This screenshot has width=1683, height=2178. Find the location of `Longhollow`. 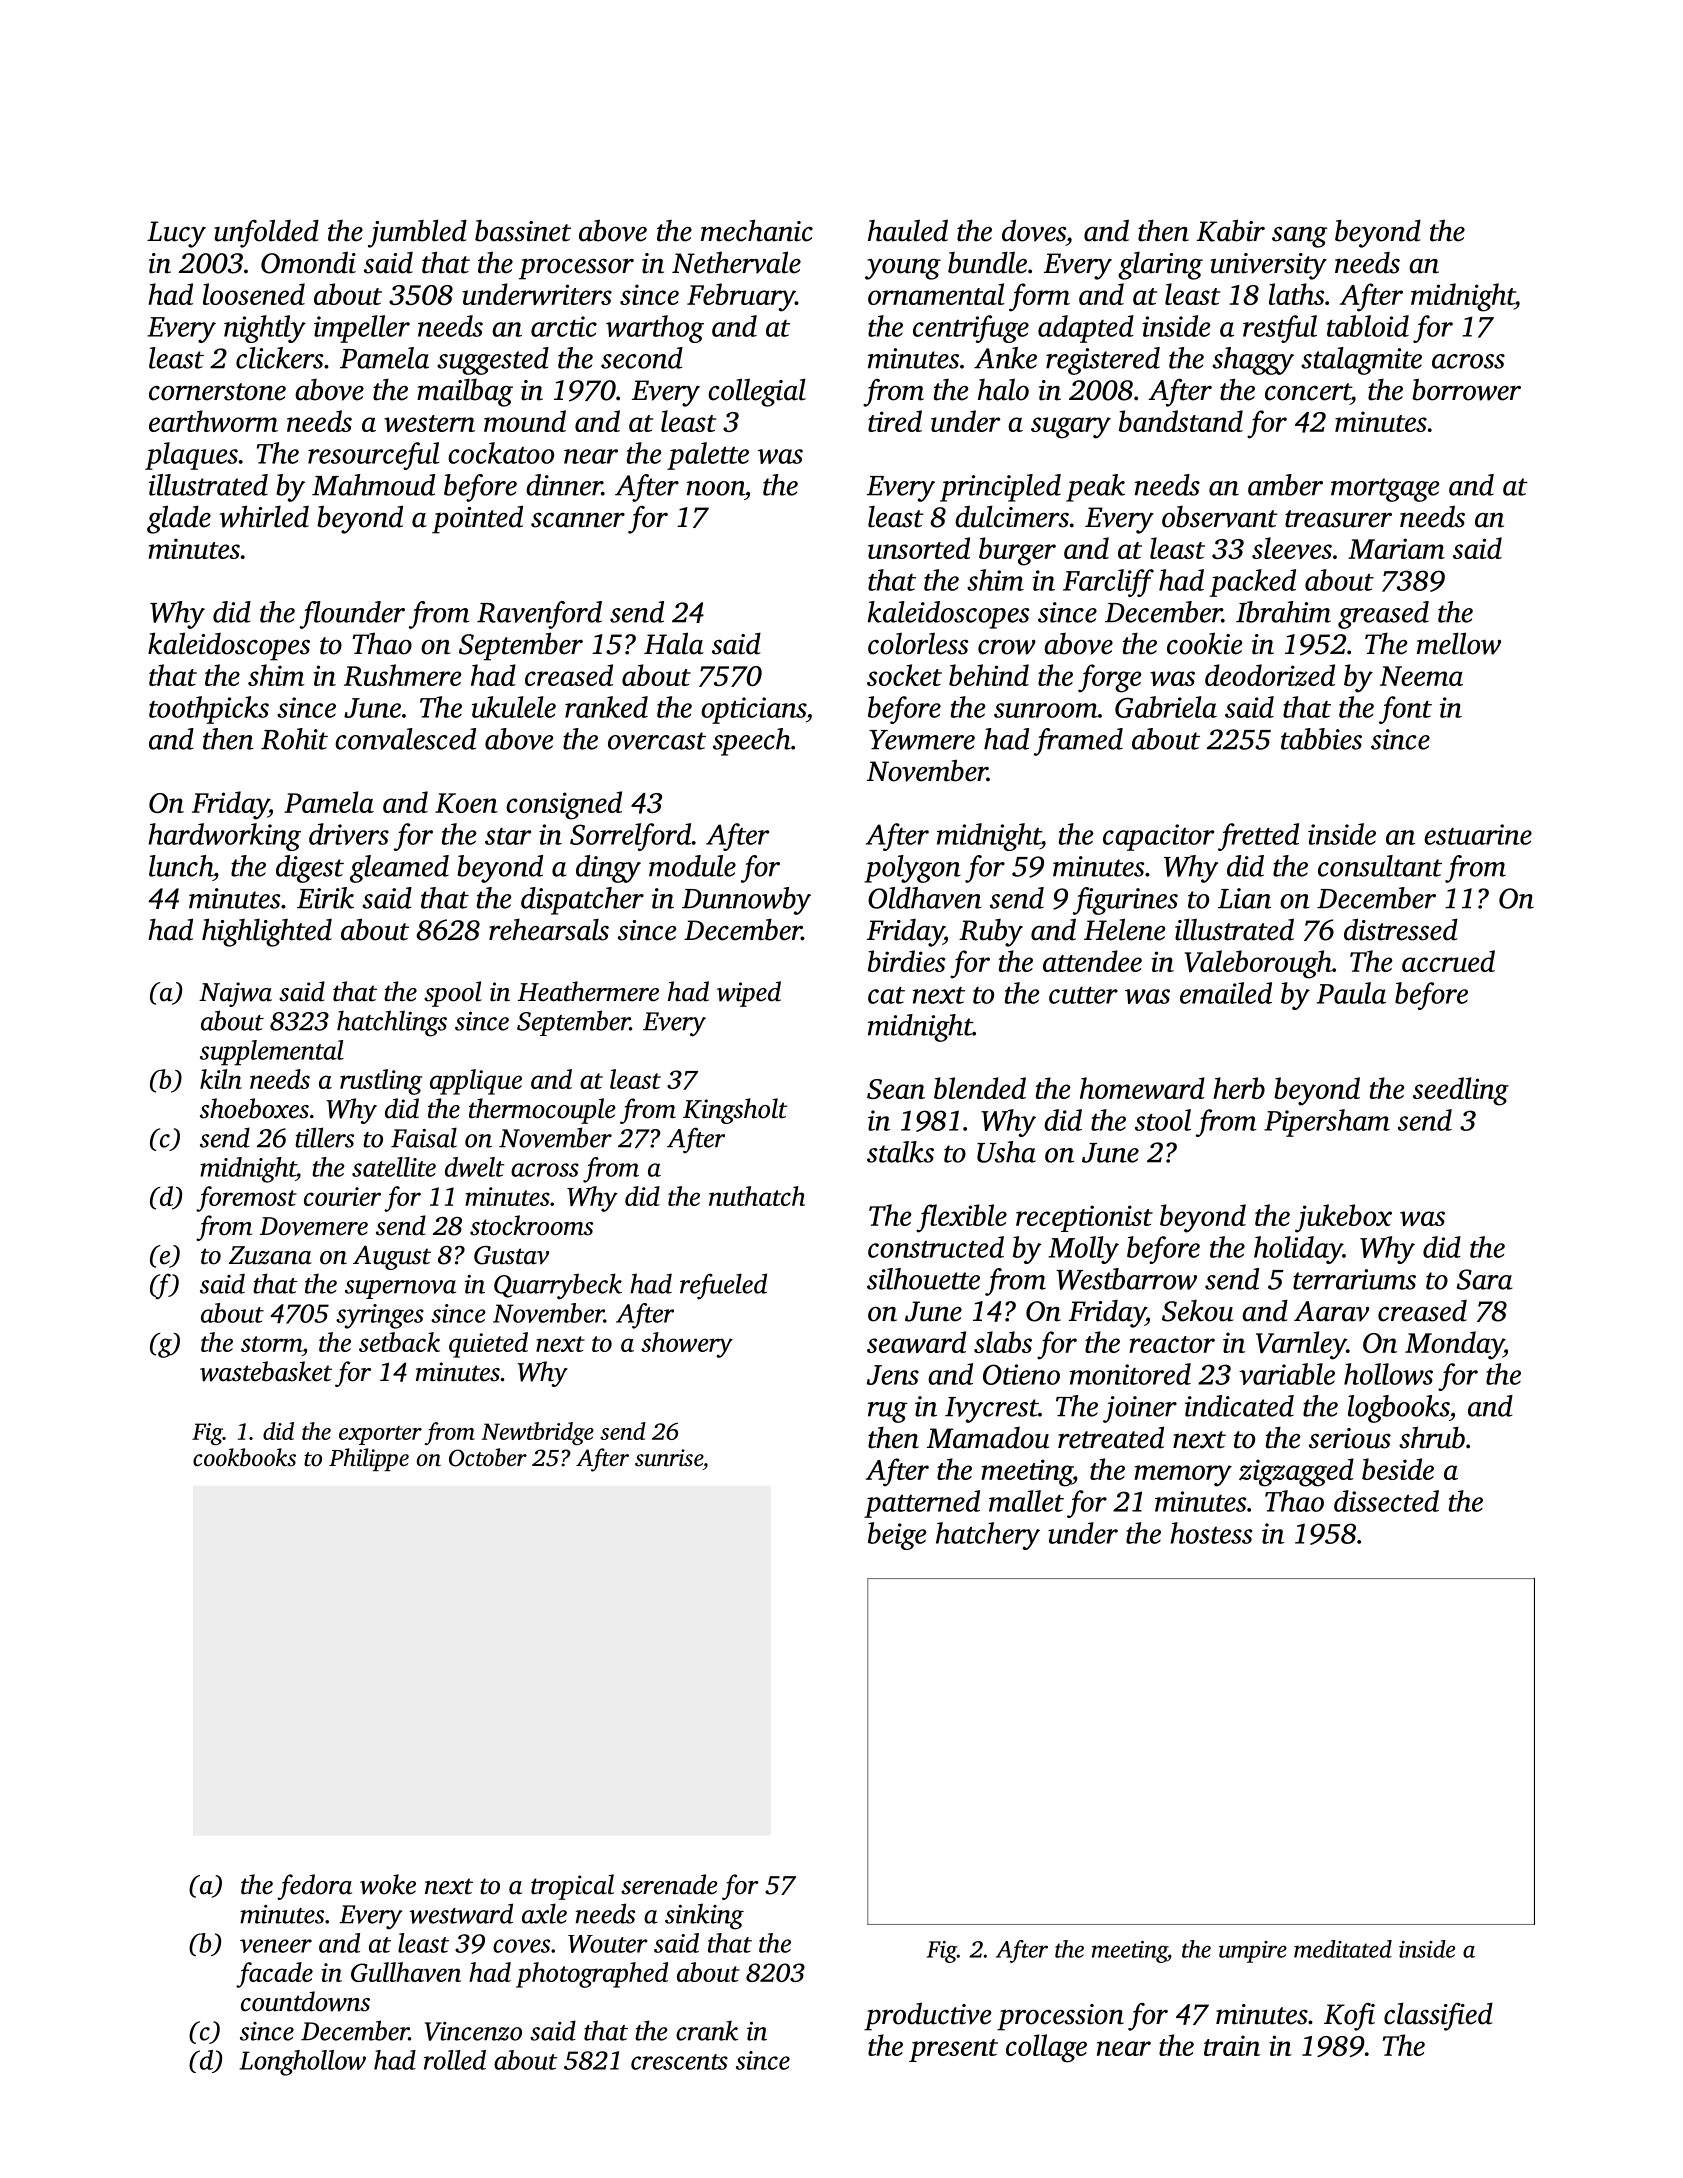

Longhollow is located at coordinates (302, 2063).
